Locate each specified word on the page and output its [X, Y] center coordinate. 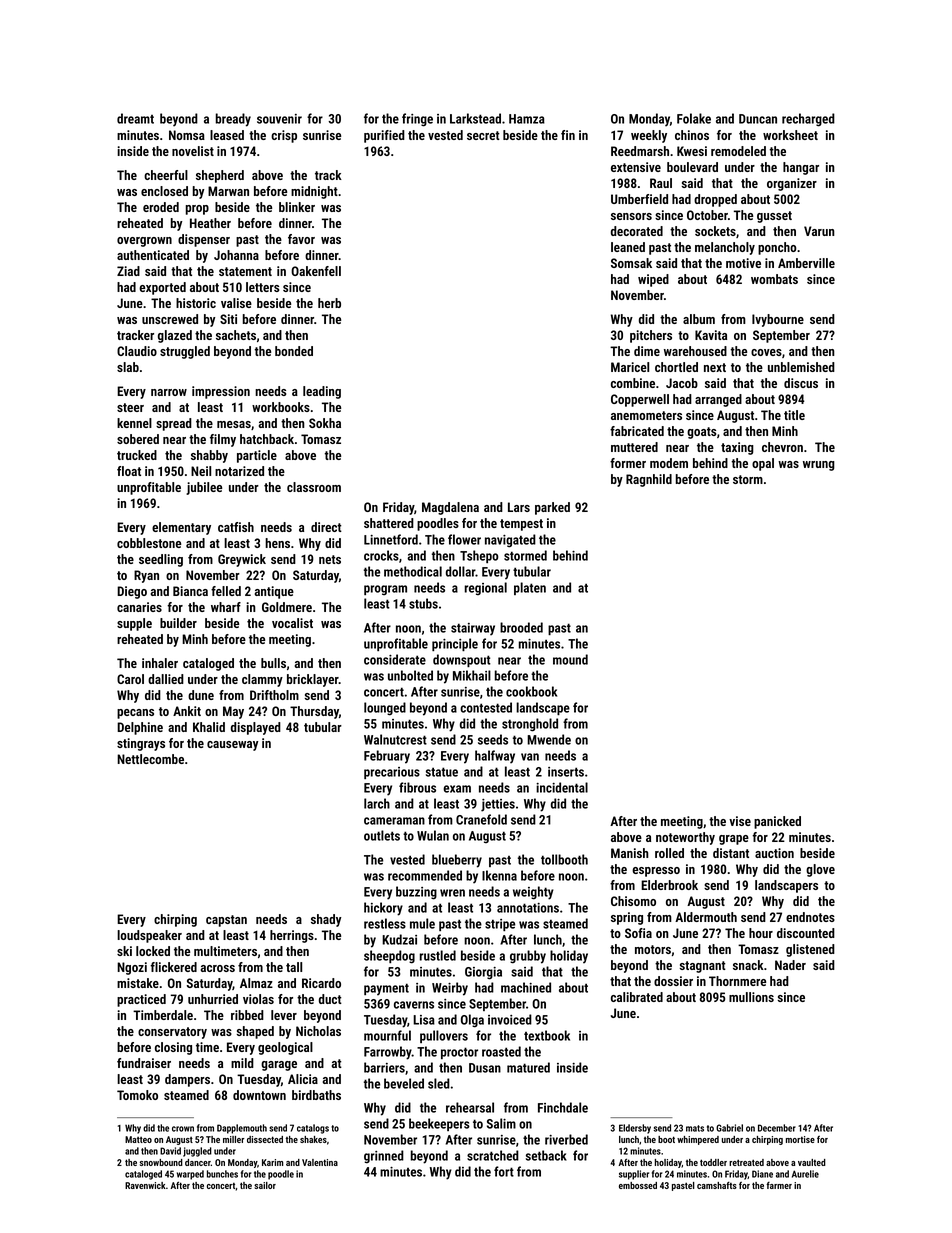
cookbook [531, 691]
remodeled [738, 151]
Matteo [138, 1139]
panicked [777, 822]
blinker [297, 207]
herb [329, 303]
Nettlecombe [150, 759]
